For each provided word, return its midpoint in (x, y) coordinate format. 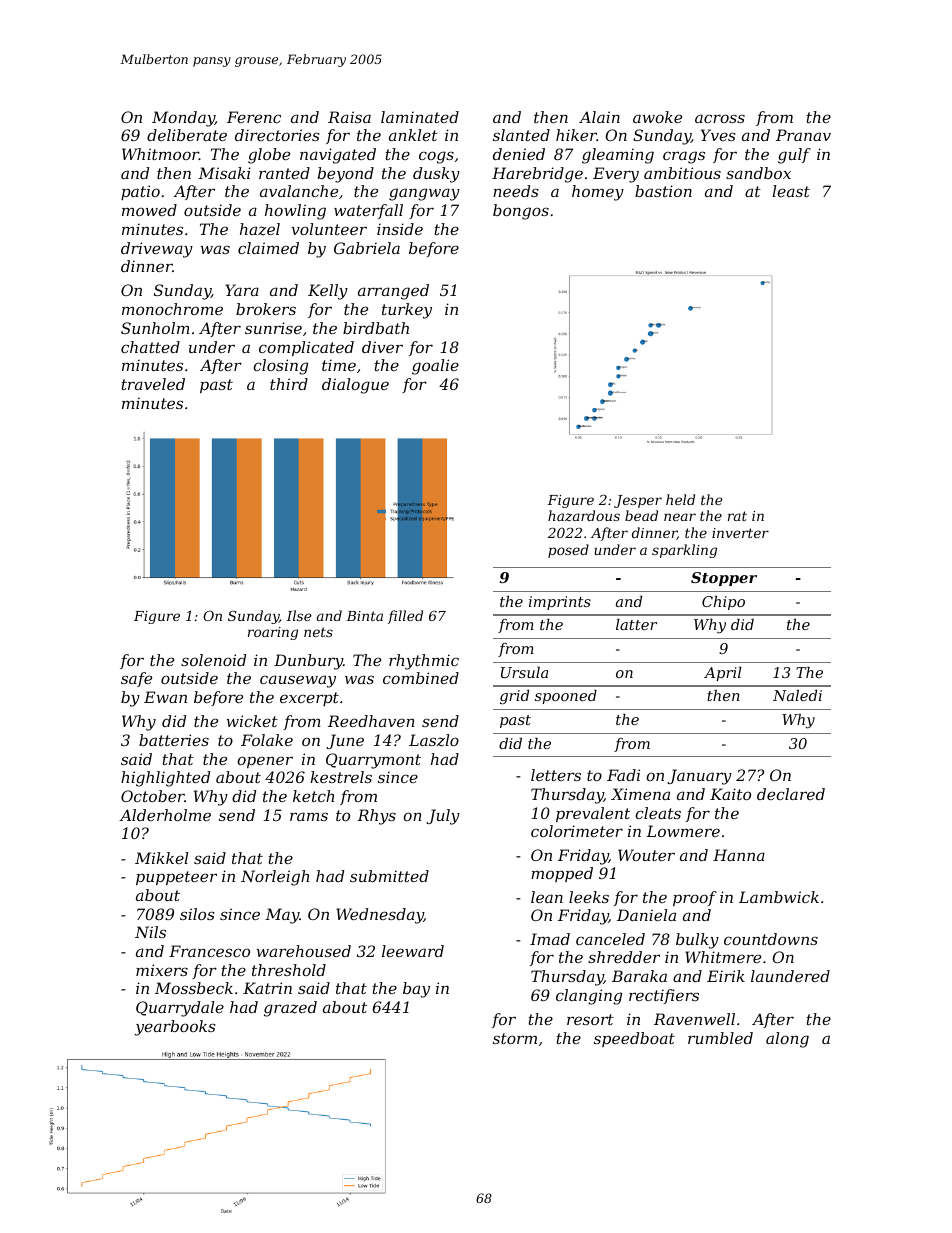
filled (405, 617)
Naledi (797, 695)
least (791, 191)
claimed (268, 248)
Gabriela (367, 248)
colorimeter (577, 831)
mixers (162, 970)
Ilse (299, 615)
